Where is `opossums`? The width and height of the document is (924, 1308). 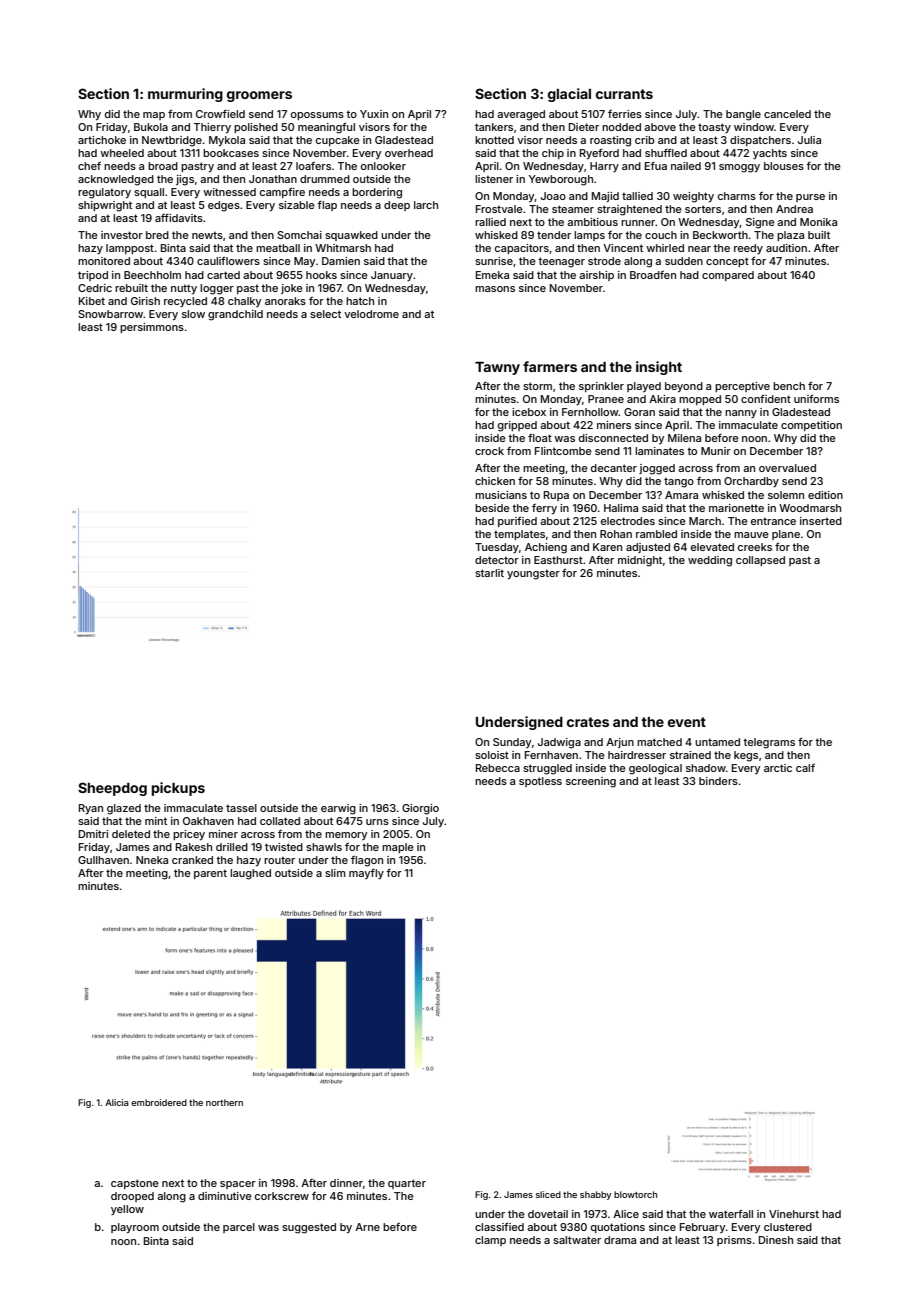
opossums is located at coordinates (317, 116).
